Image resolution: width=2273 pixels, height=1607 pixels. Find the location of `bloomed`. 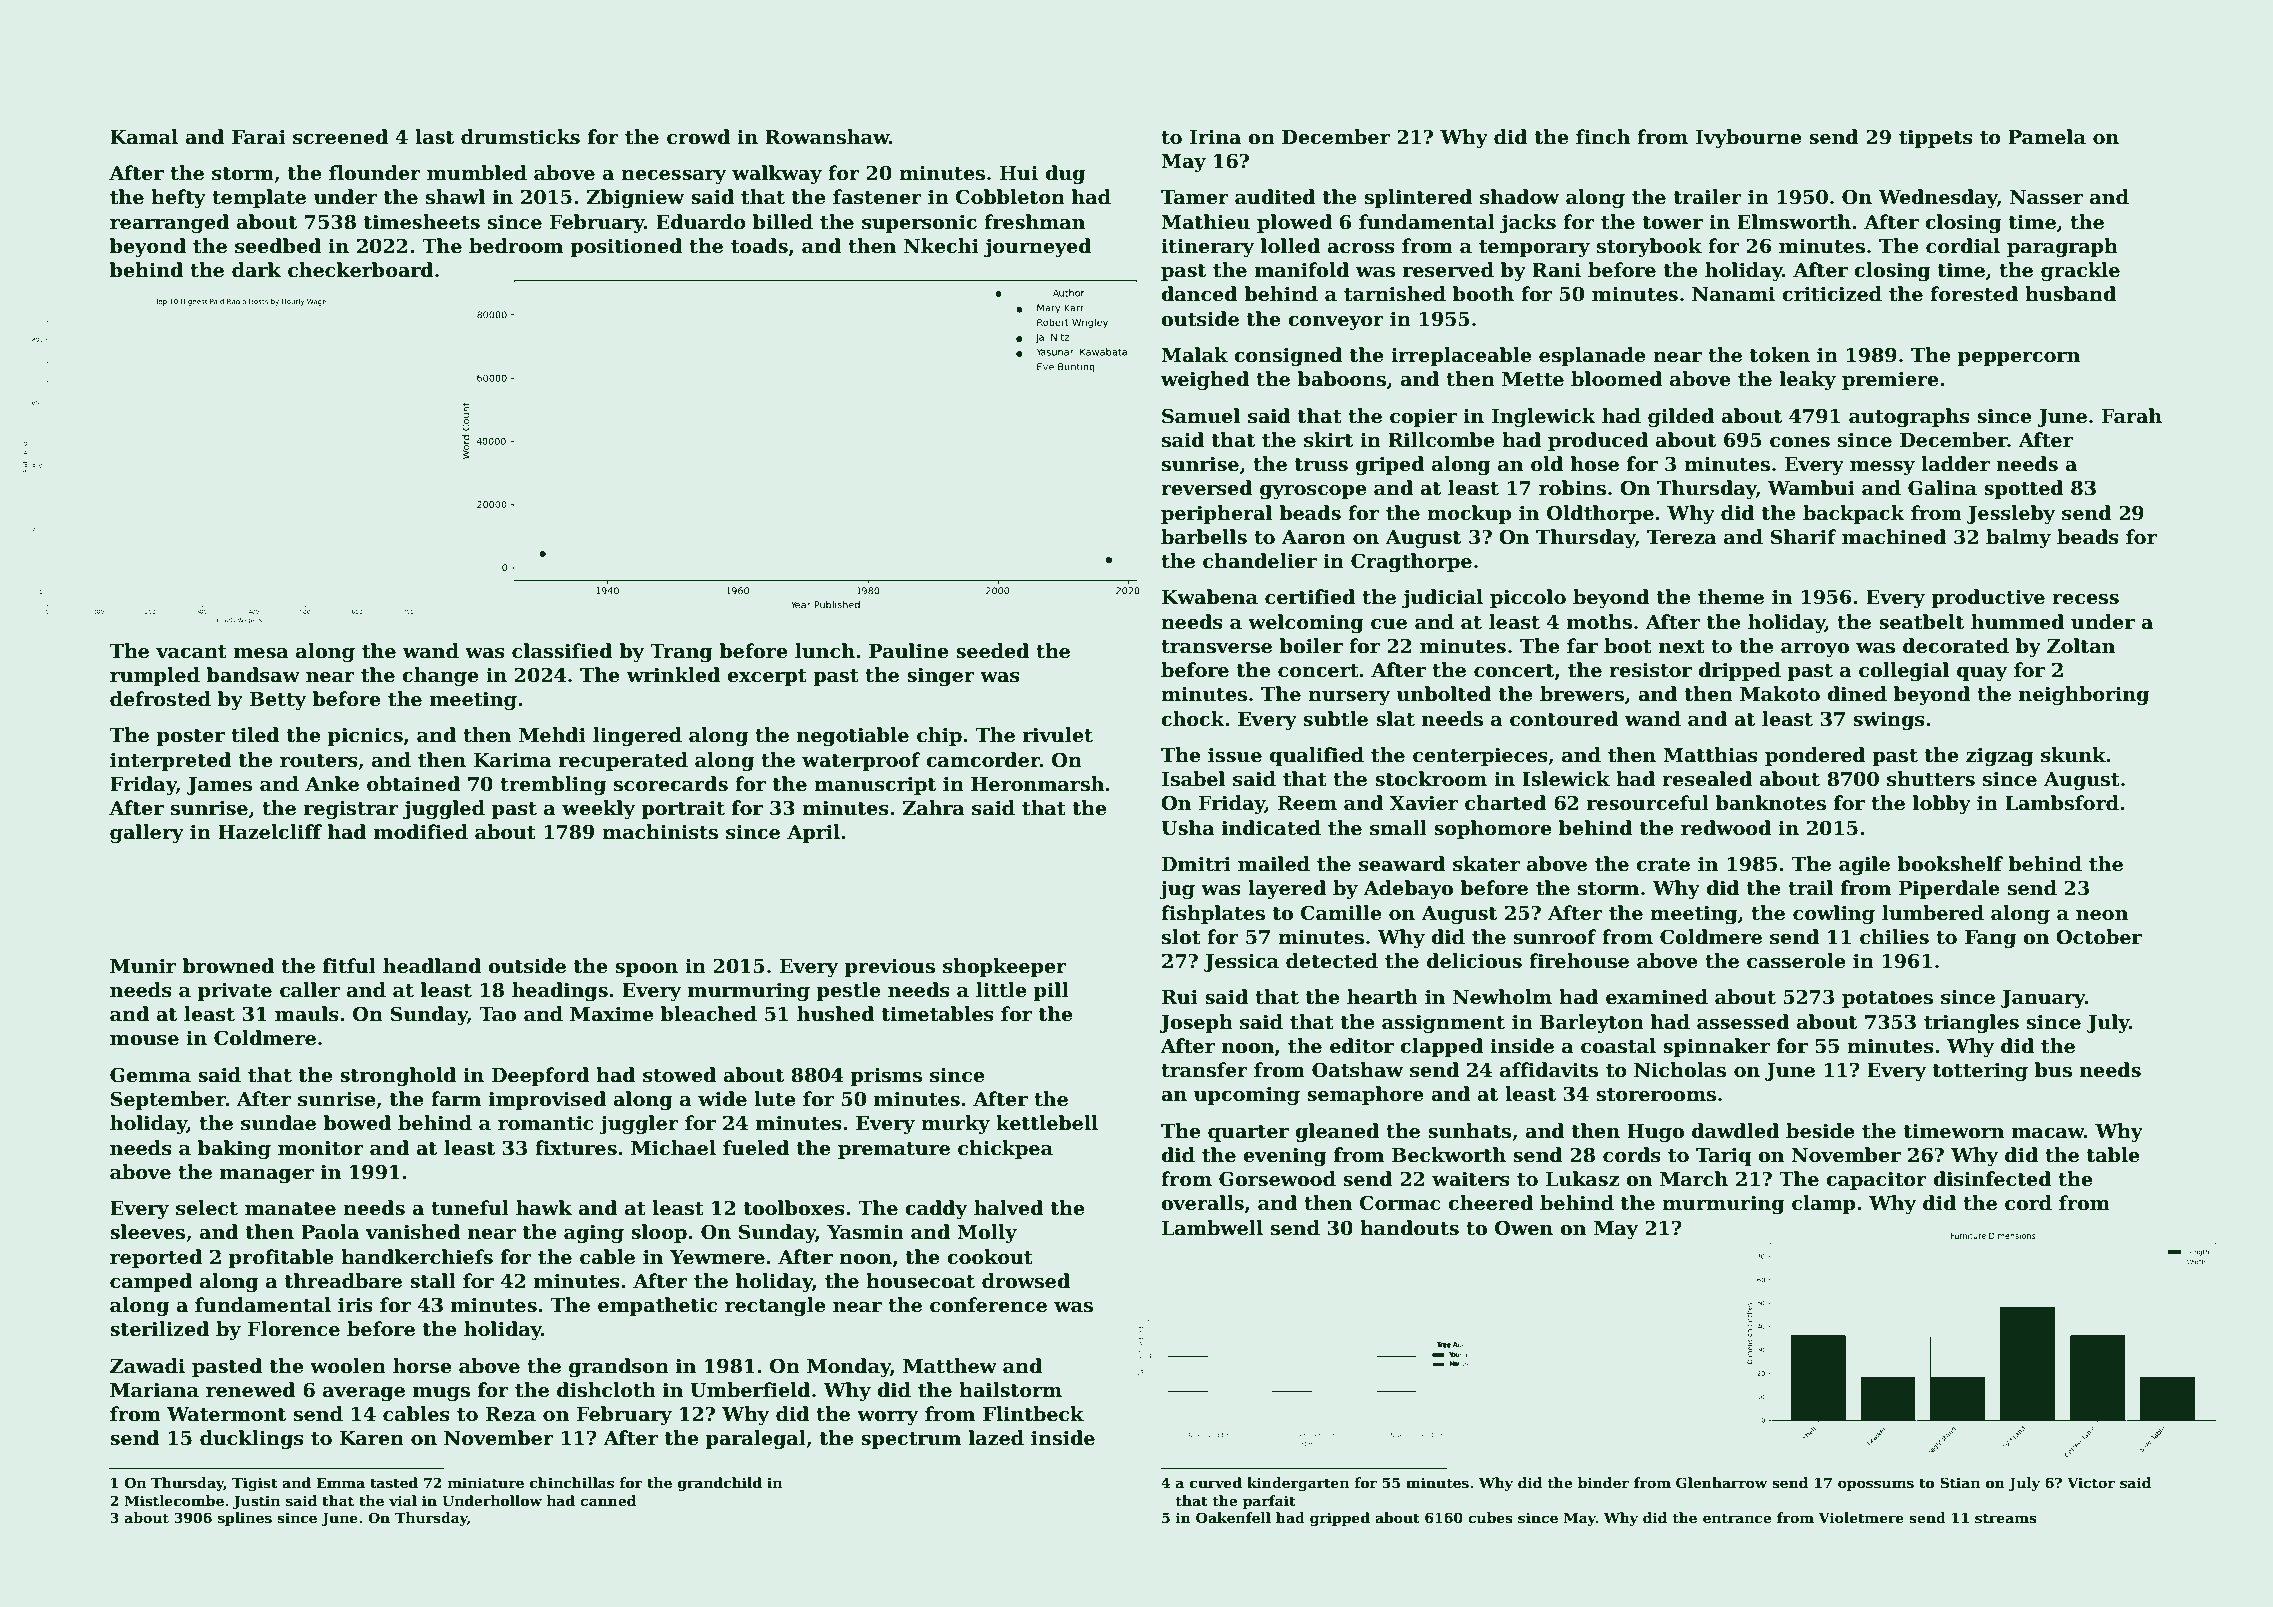

bloomed is located at coordinates (1617, 379).
